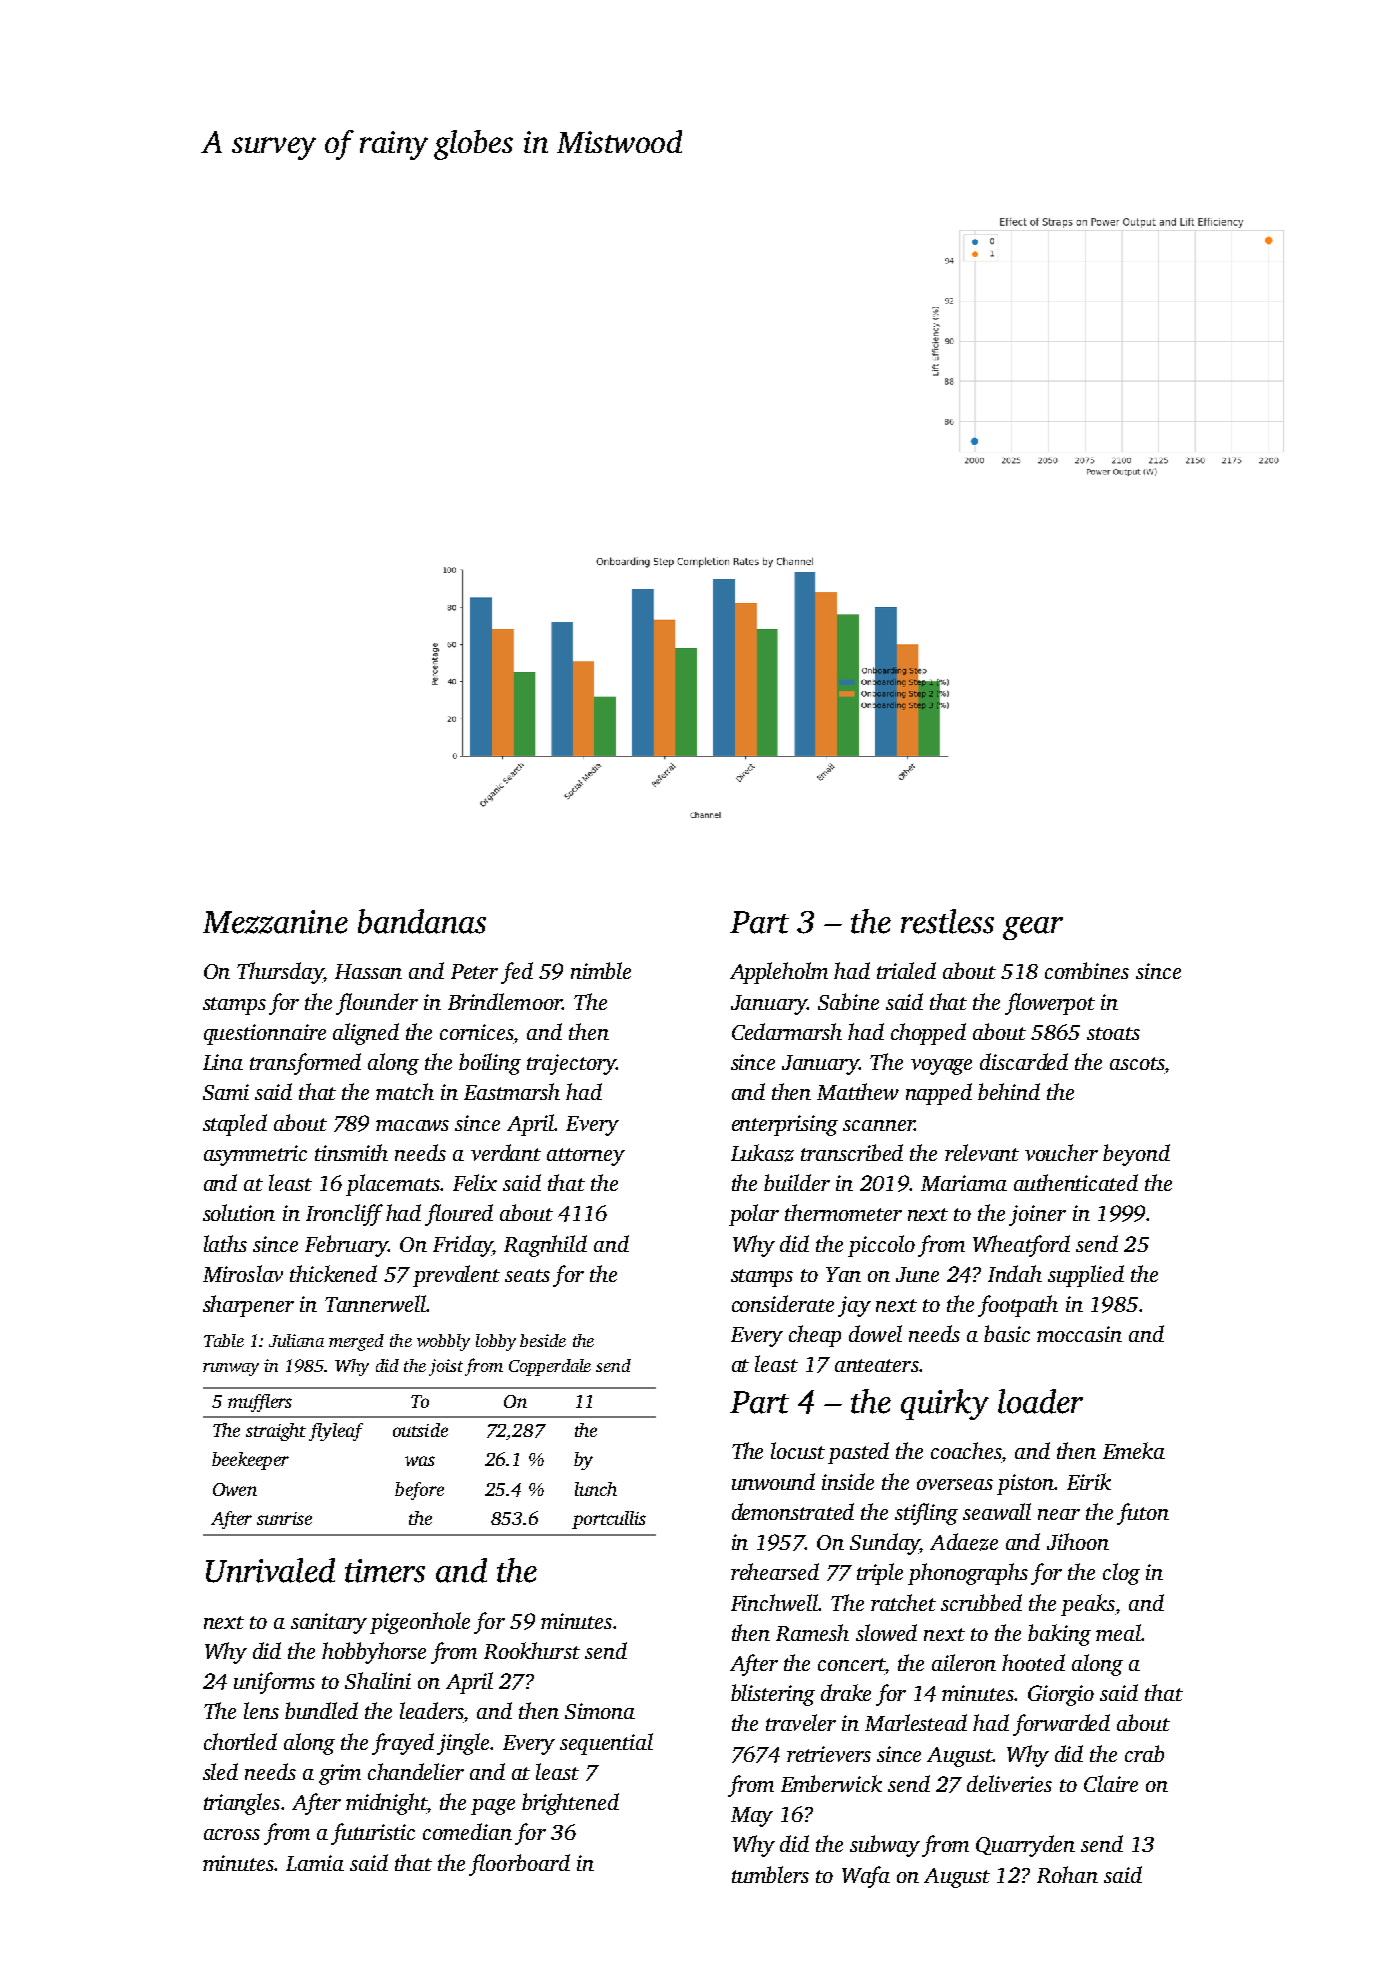 This document has width=1386, height=1969. I want to click on Giorgio, so click(1061, 1695).
